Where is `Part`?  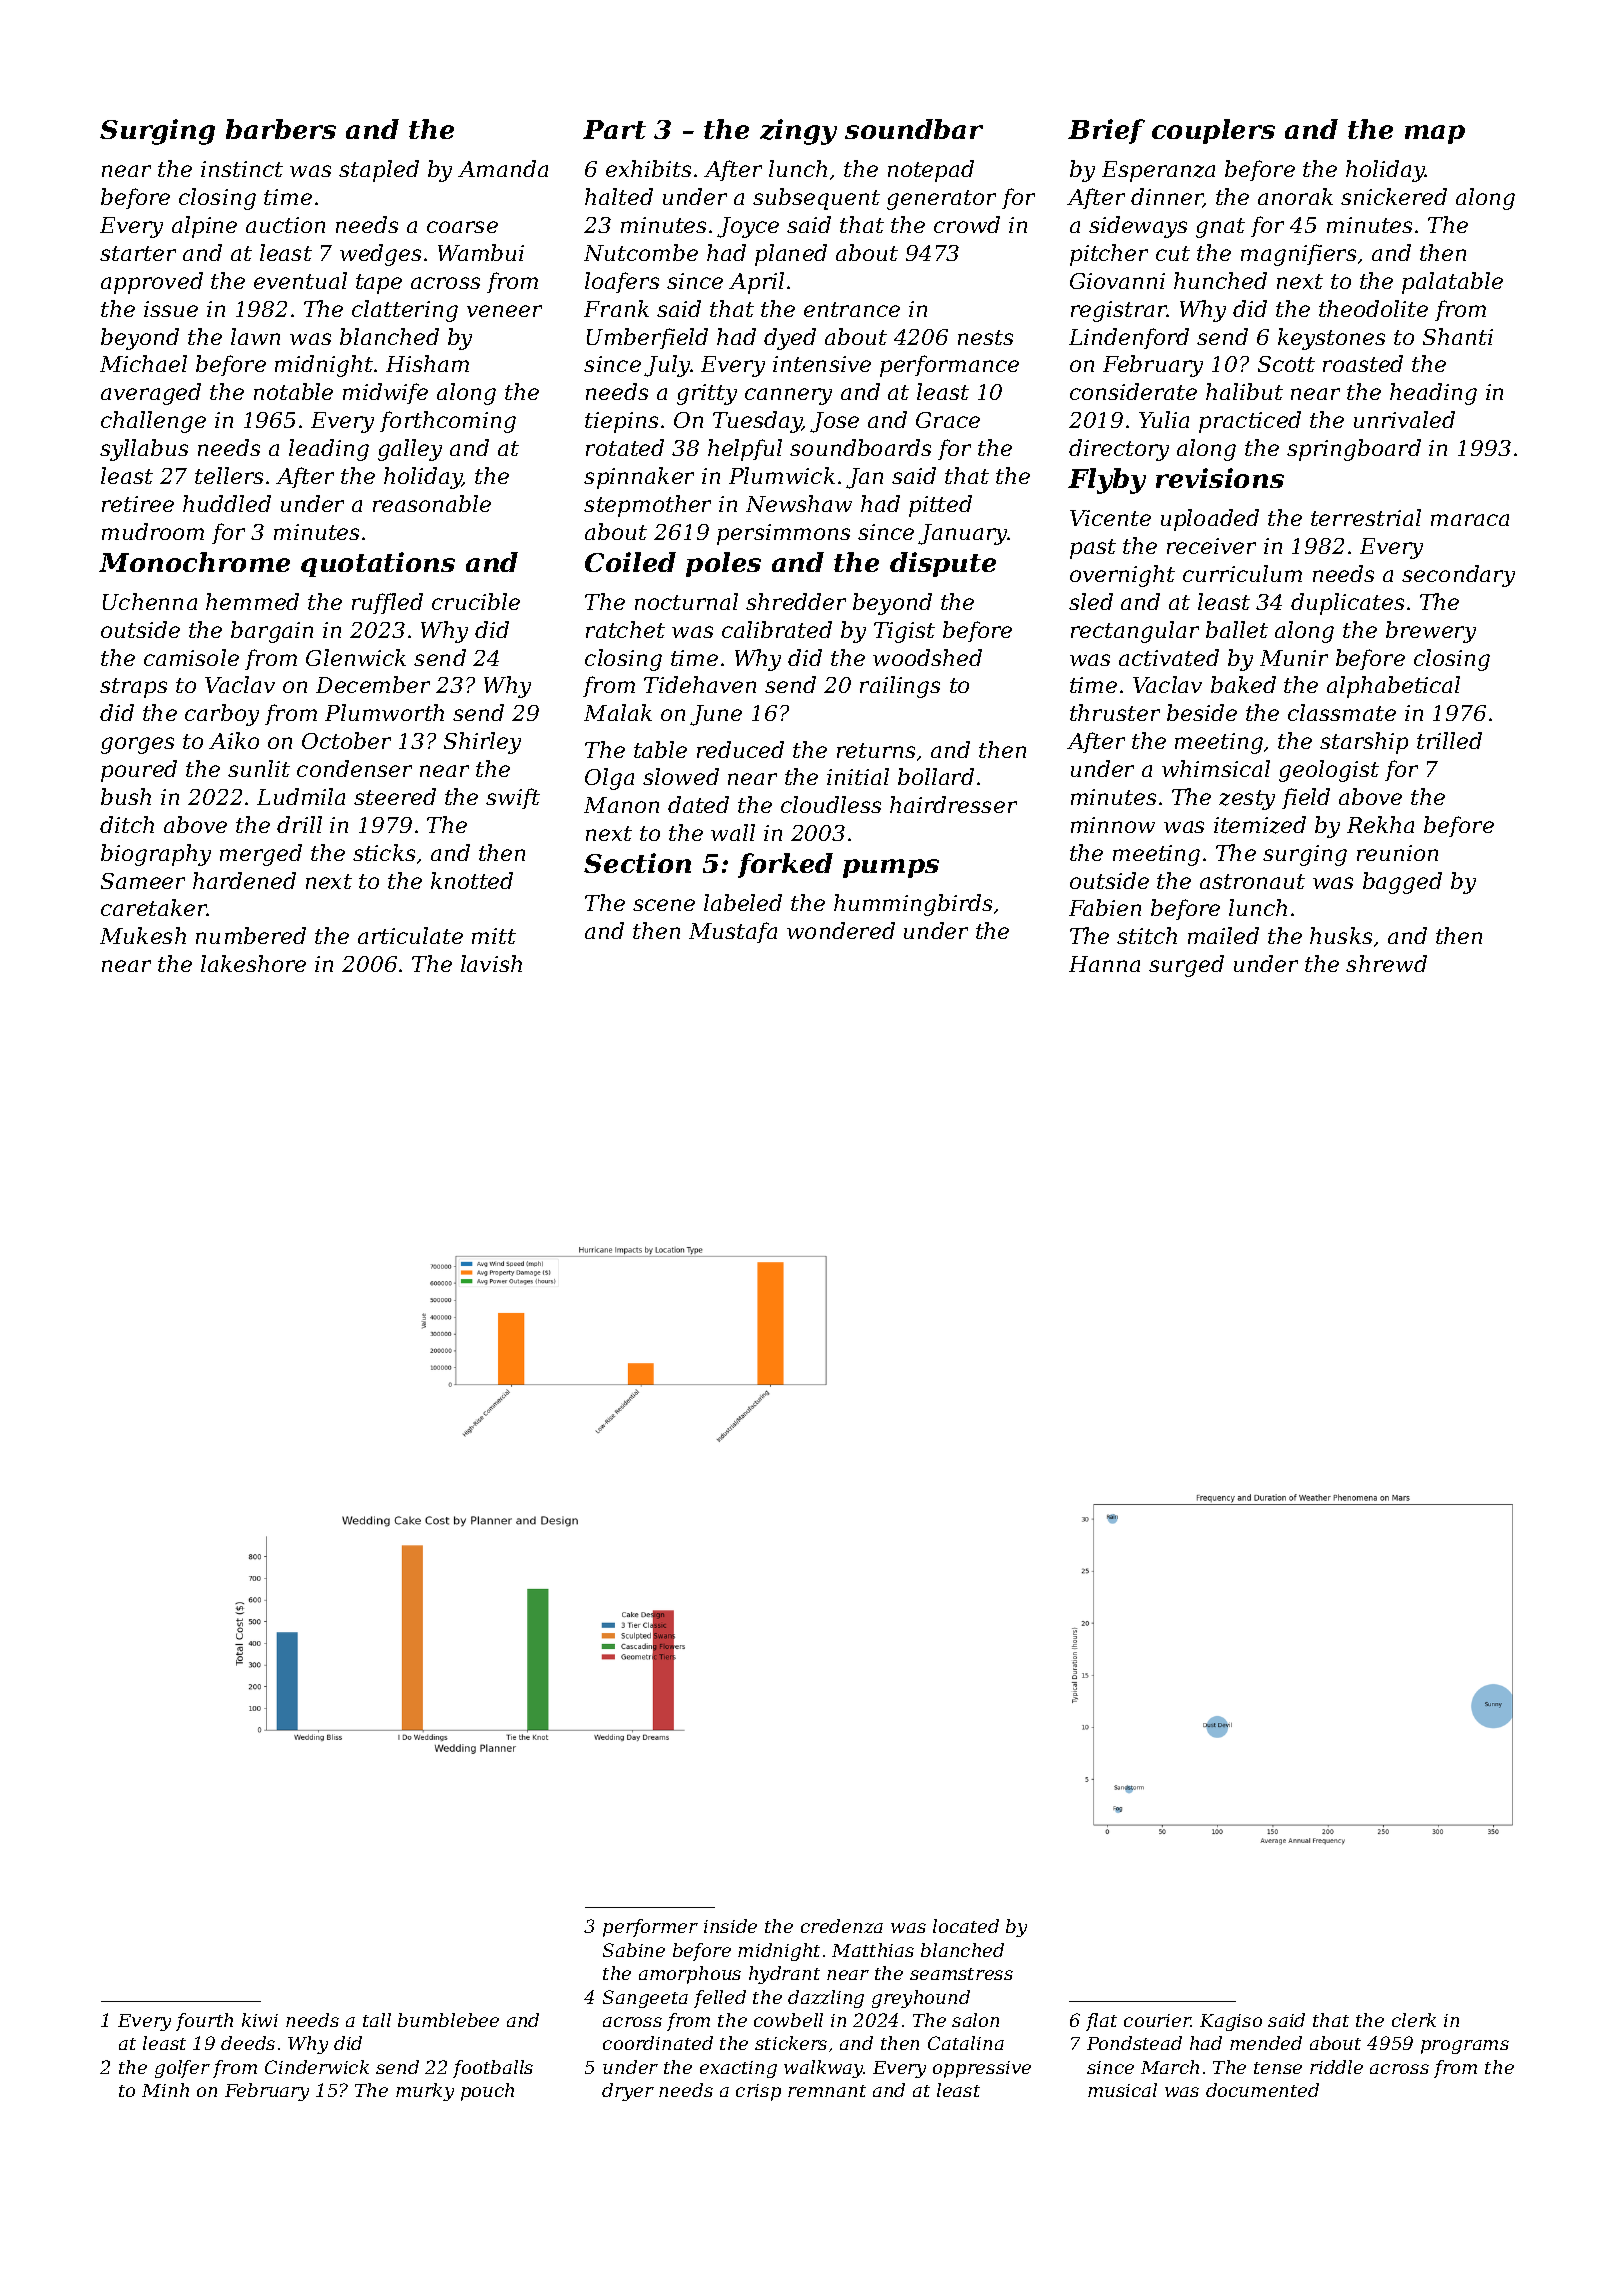 Part is located at coordinates (614, 129).
